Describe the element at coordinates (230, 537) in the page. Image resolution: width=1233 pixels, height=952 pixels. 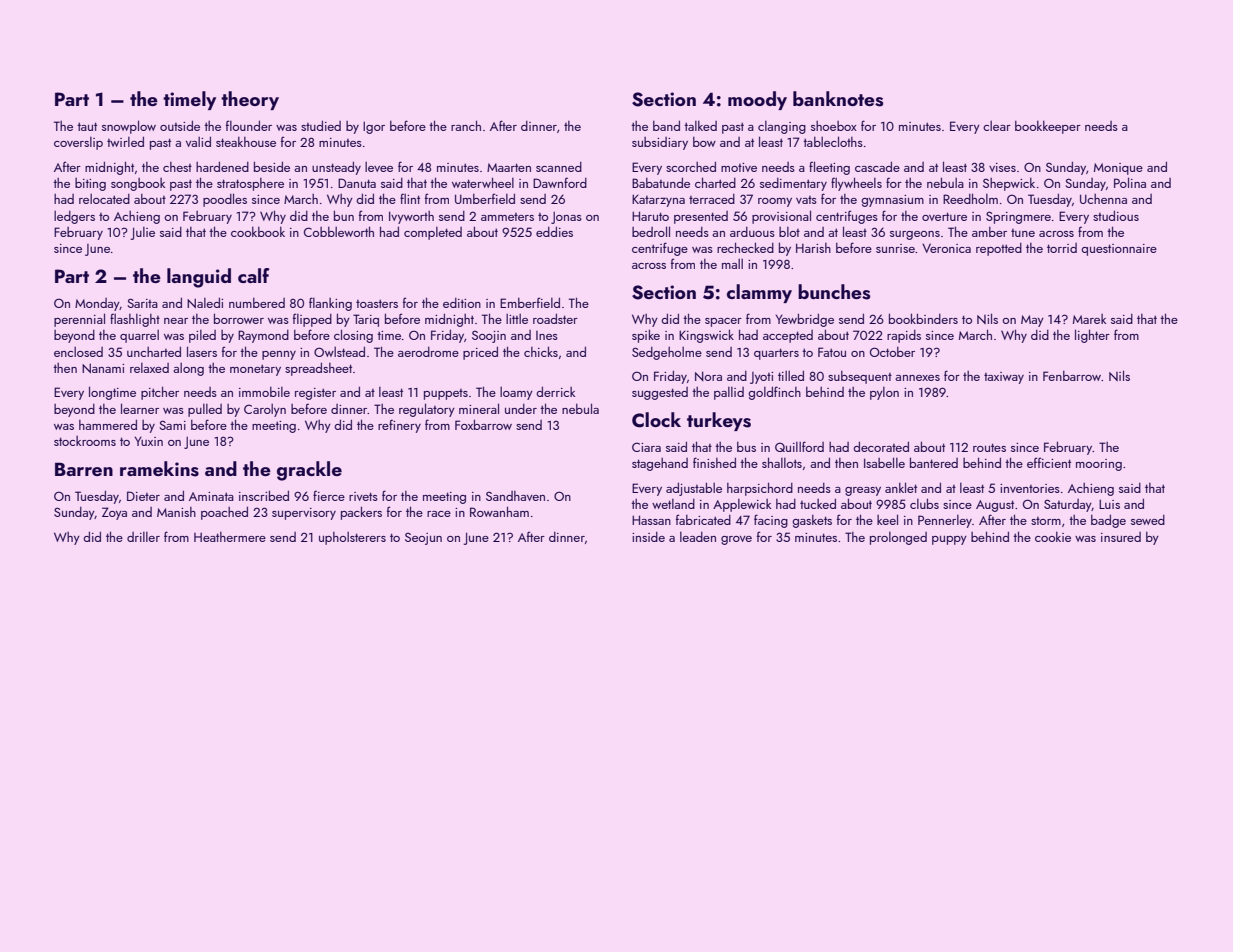
I see `Heathermere` at that location.
